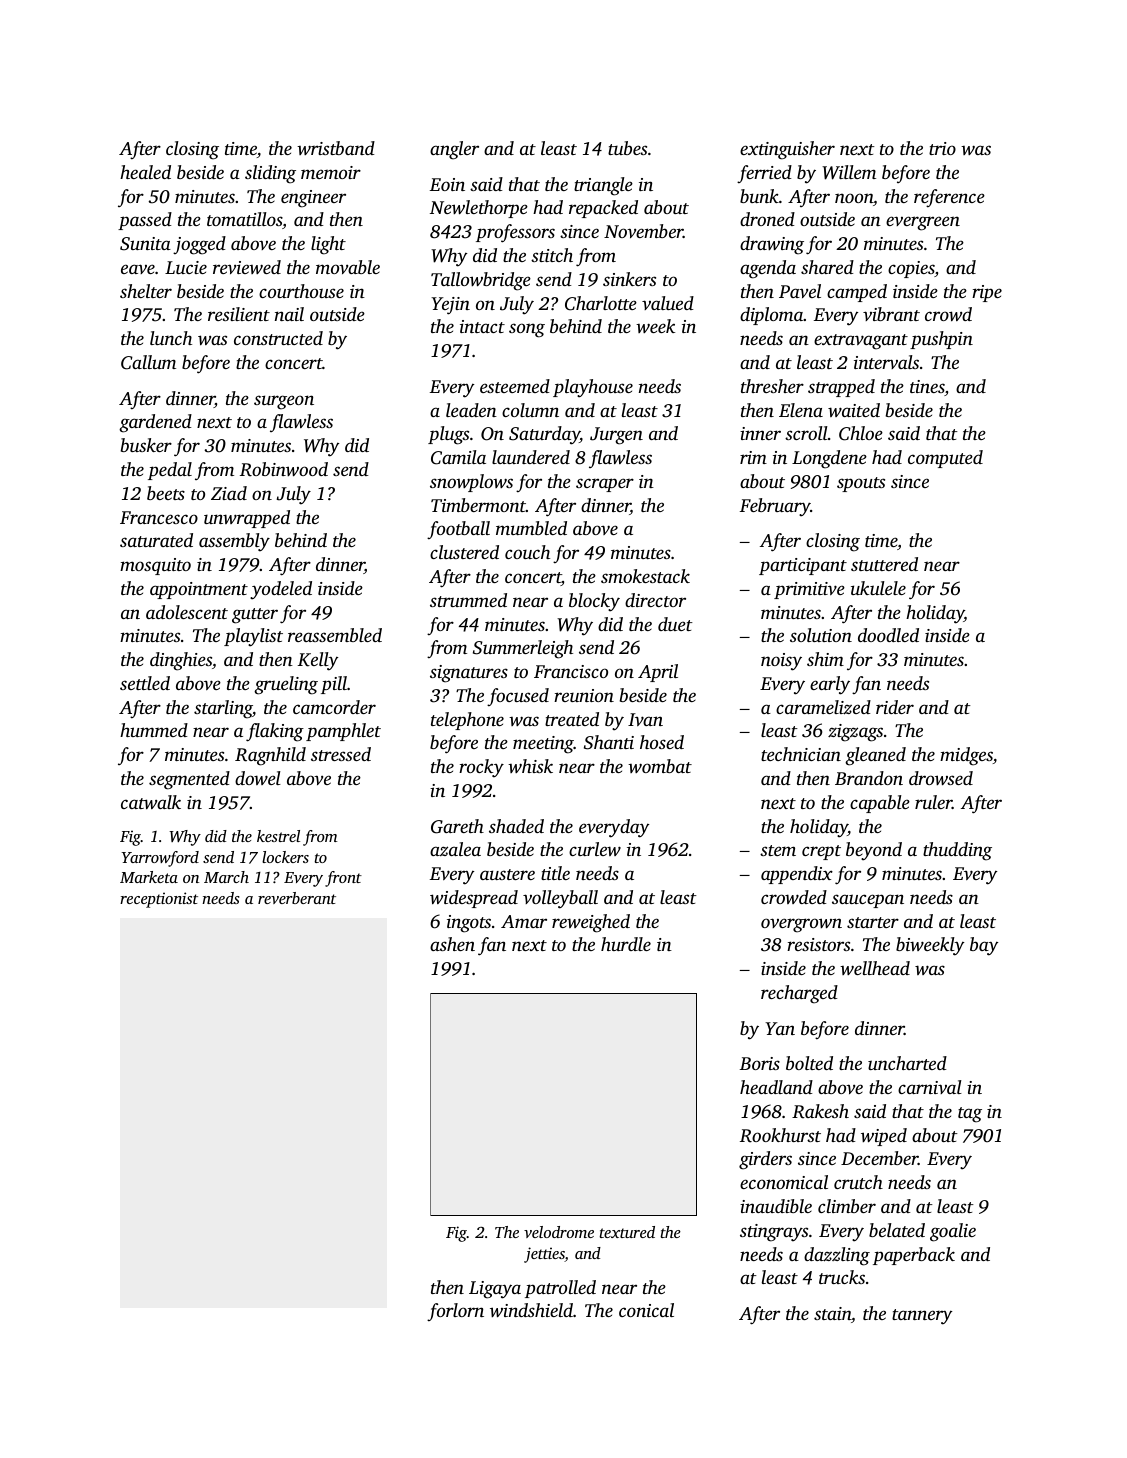 This document has height=1458, width=1127. Describe the element at coordinates (949, 198) in the document. I see `reference` at that location.
